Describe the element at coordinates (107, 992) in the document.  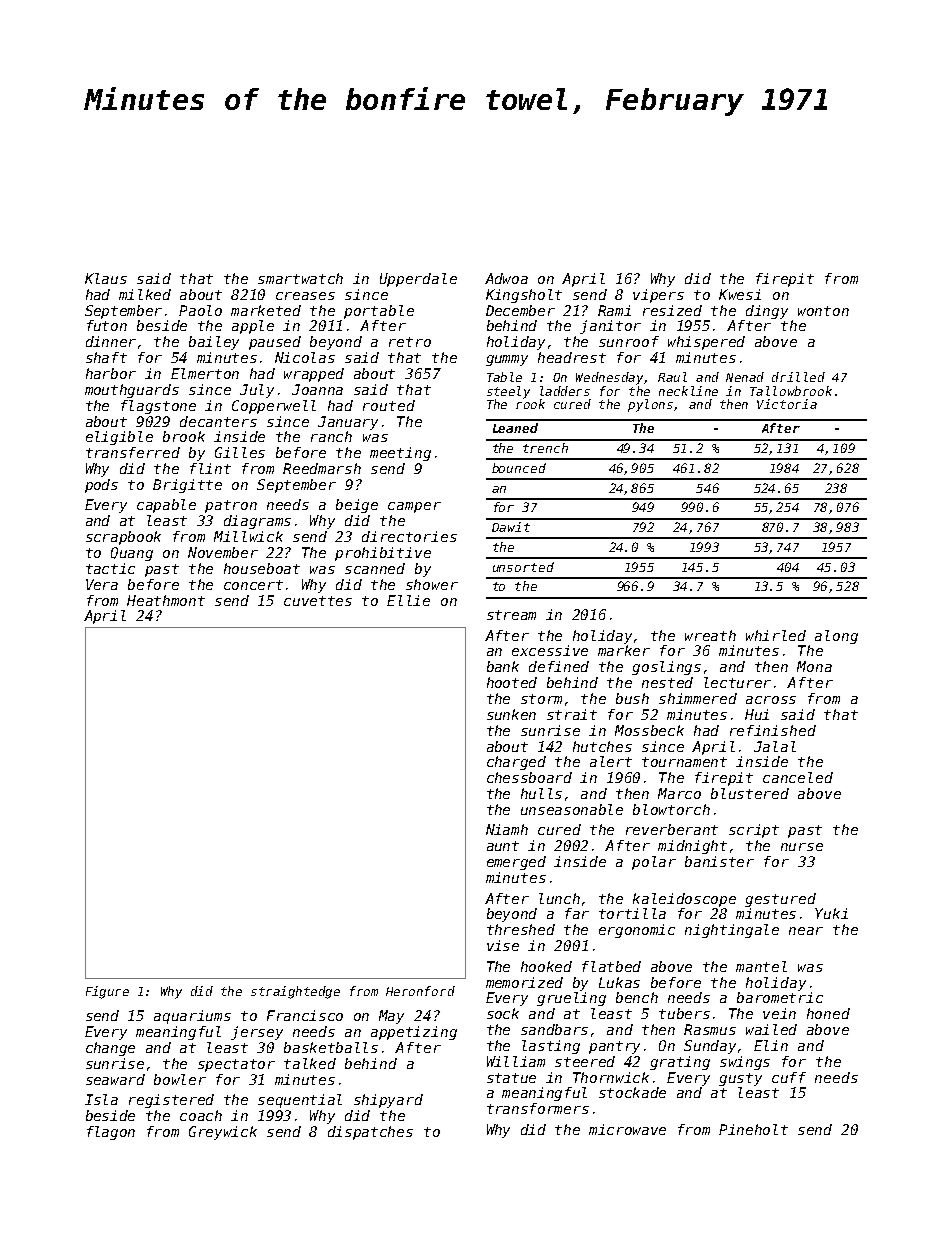
I see `Figure` at that location.
